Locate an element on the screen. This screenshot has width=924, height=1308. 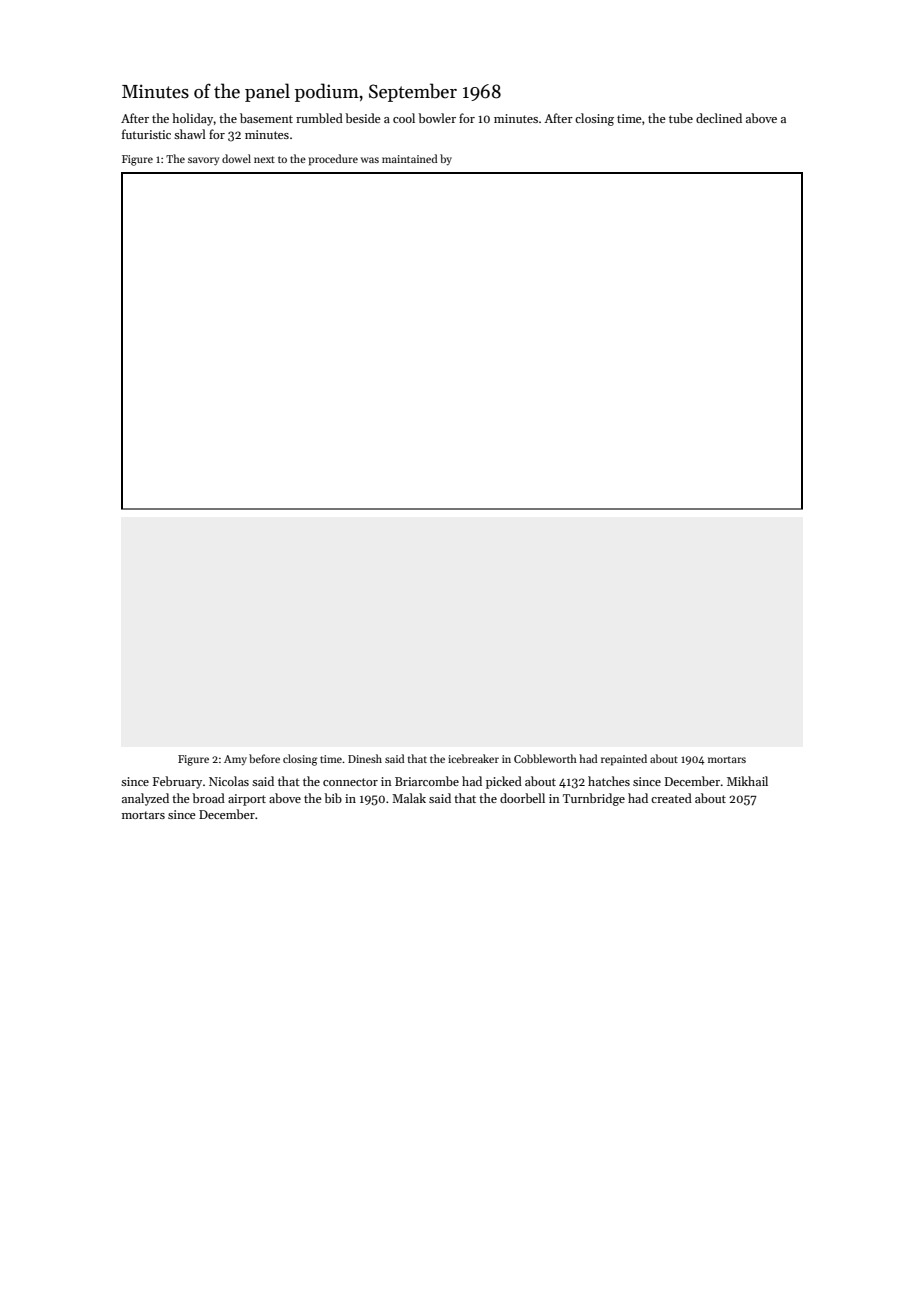
next is located at coordinates (264, 159).
